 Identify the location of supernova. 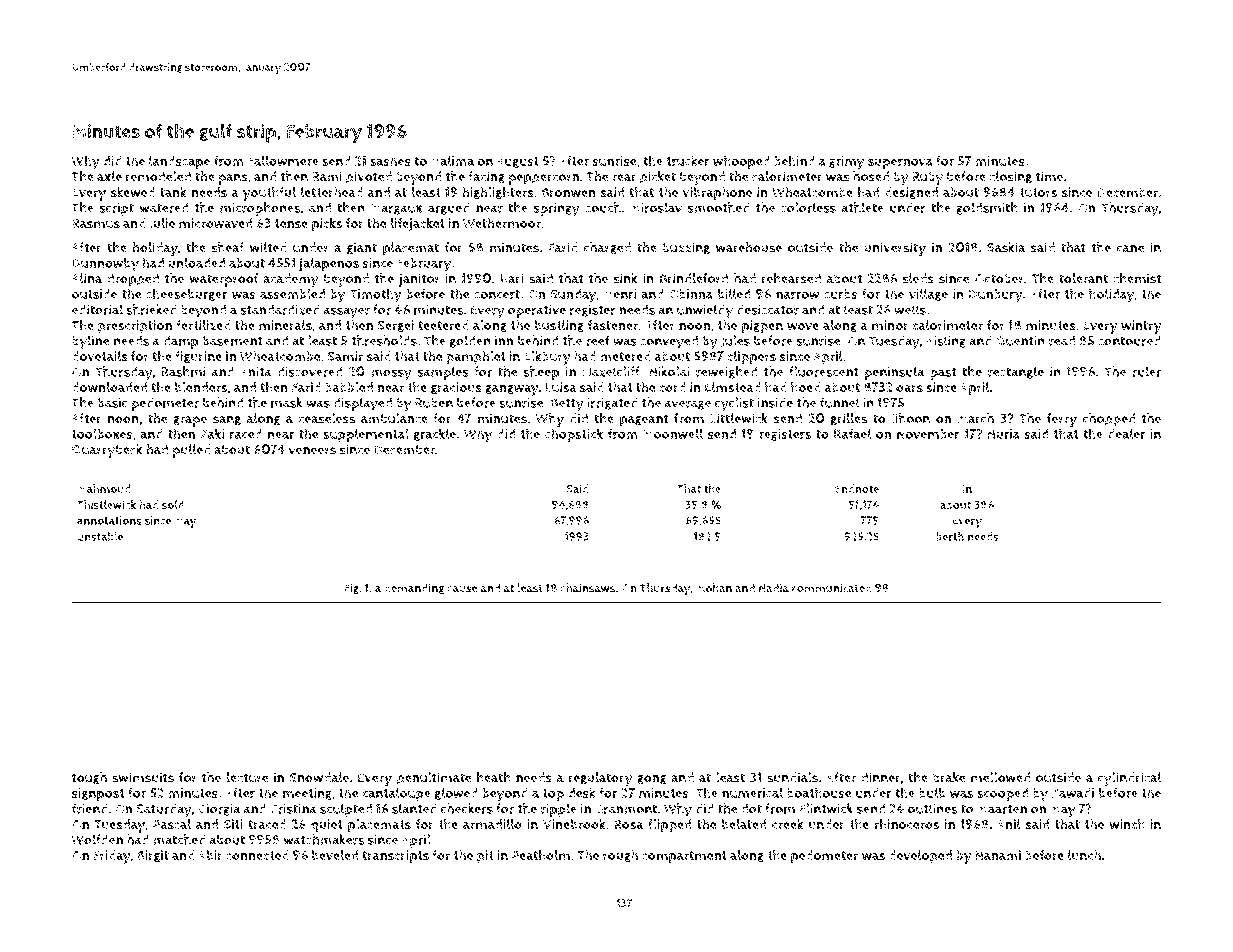
(900, 163).
